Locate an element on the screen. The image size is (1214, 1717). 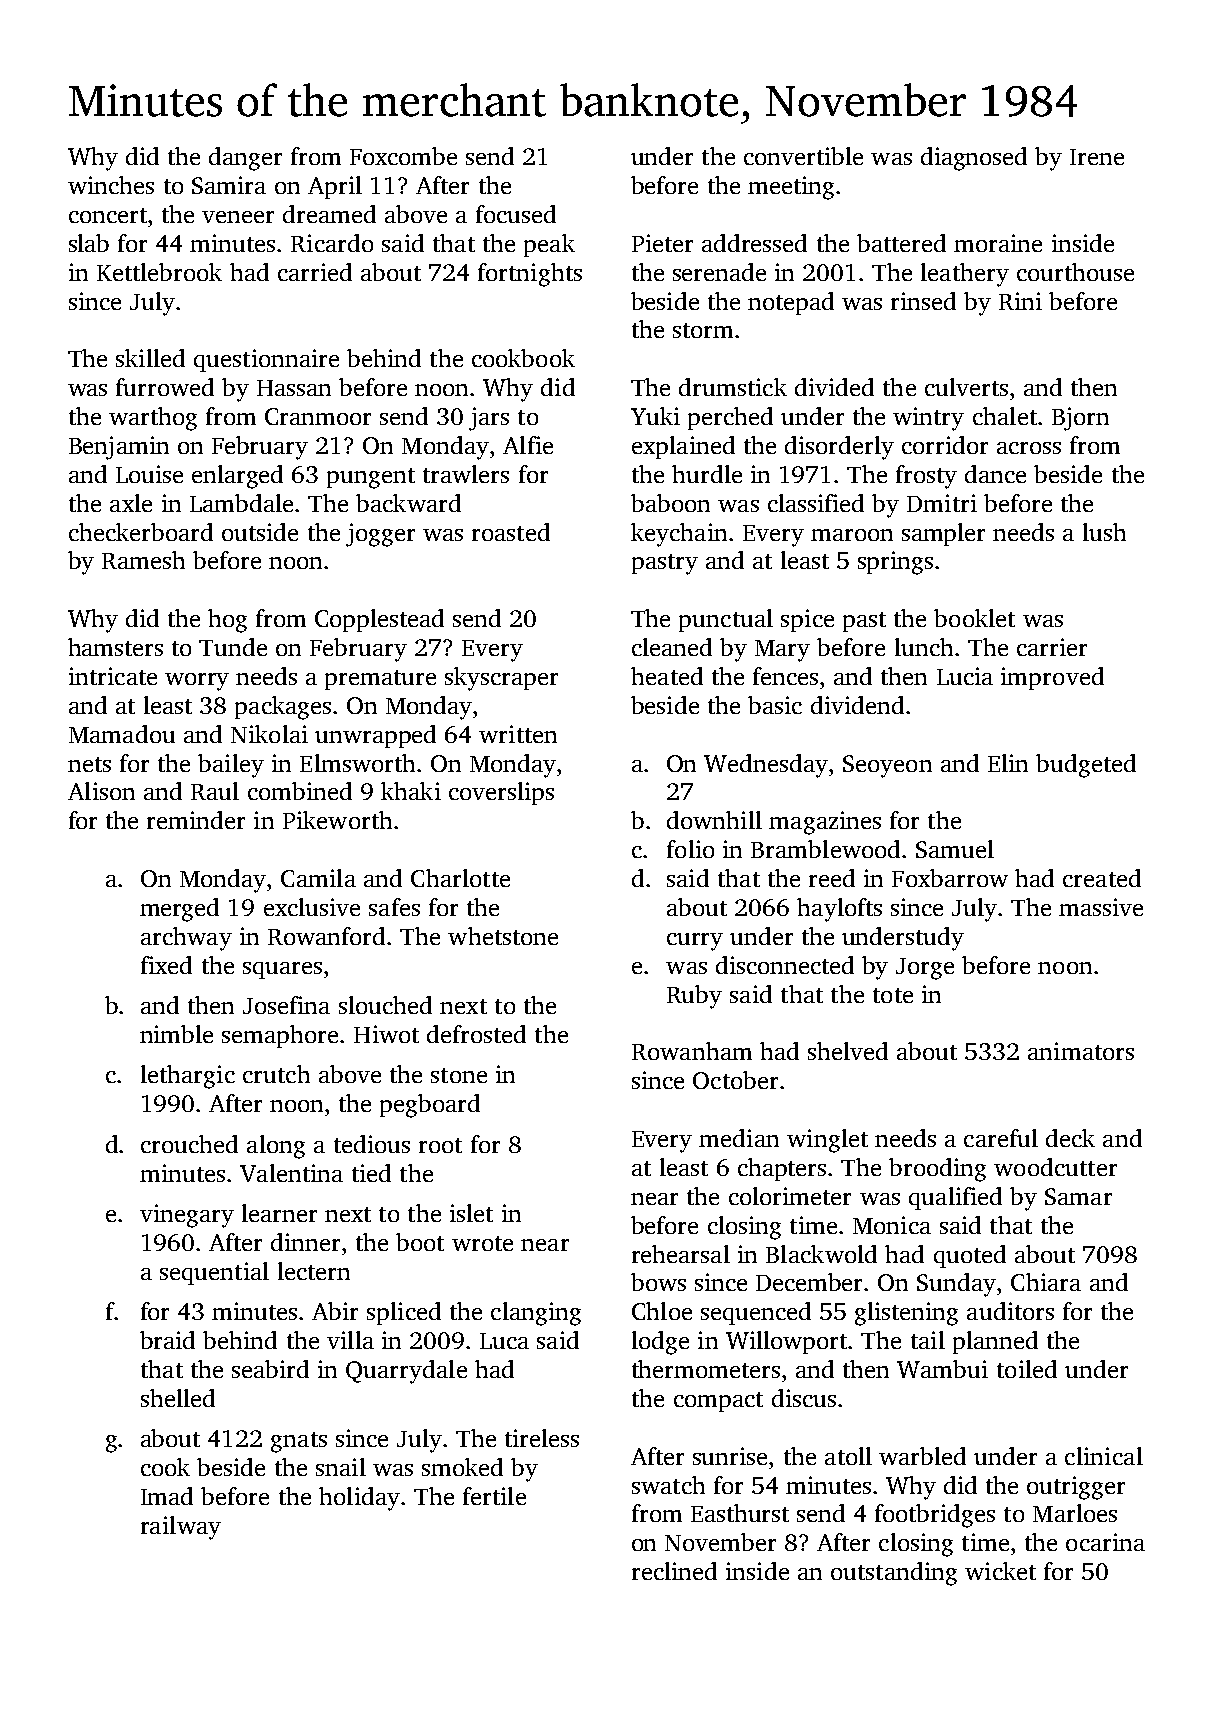
rinsed is located at coordinates (923, 301).
